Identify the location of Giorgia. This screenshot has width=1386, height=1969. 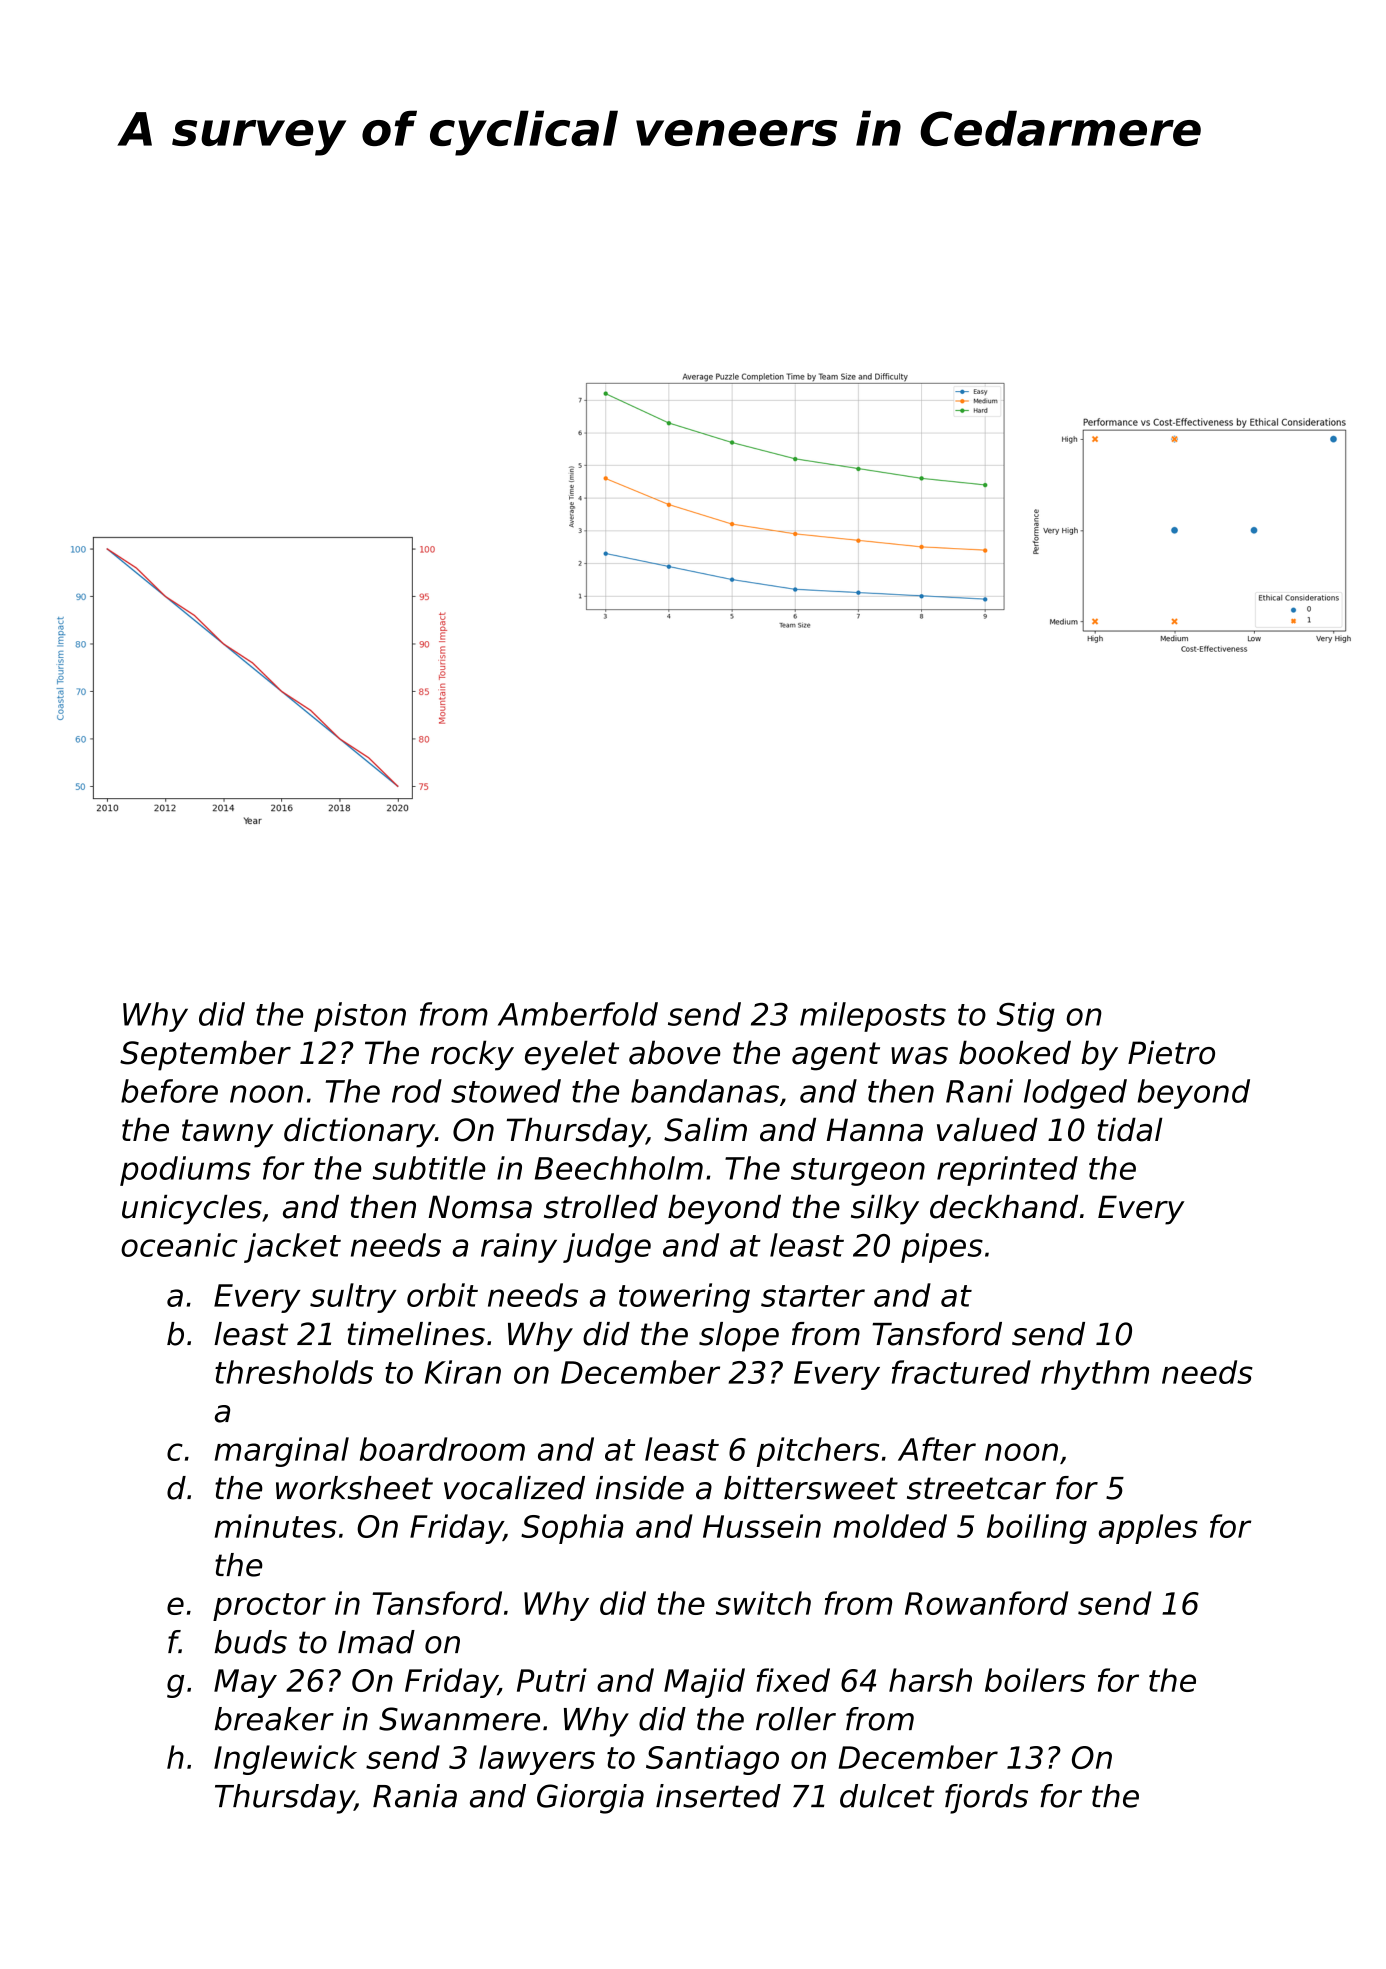
(590, 1799).
